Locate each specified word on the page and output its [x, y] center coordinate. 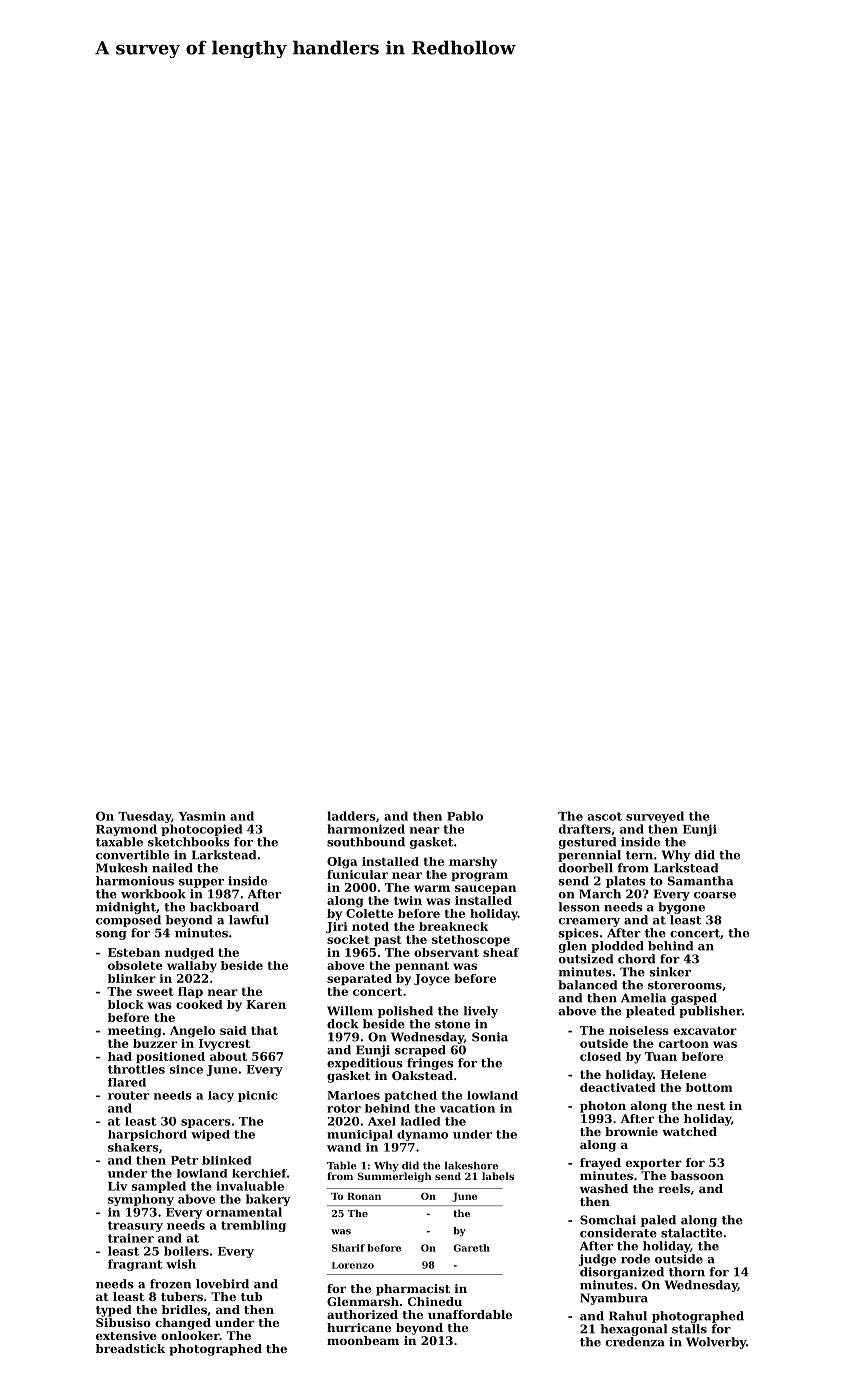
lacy [221, 1096]
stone [452, 1024]
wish [181, 1264]
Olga [342, 863]
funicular [357, 874]
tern [639, 855]
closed [600, 1056]
